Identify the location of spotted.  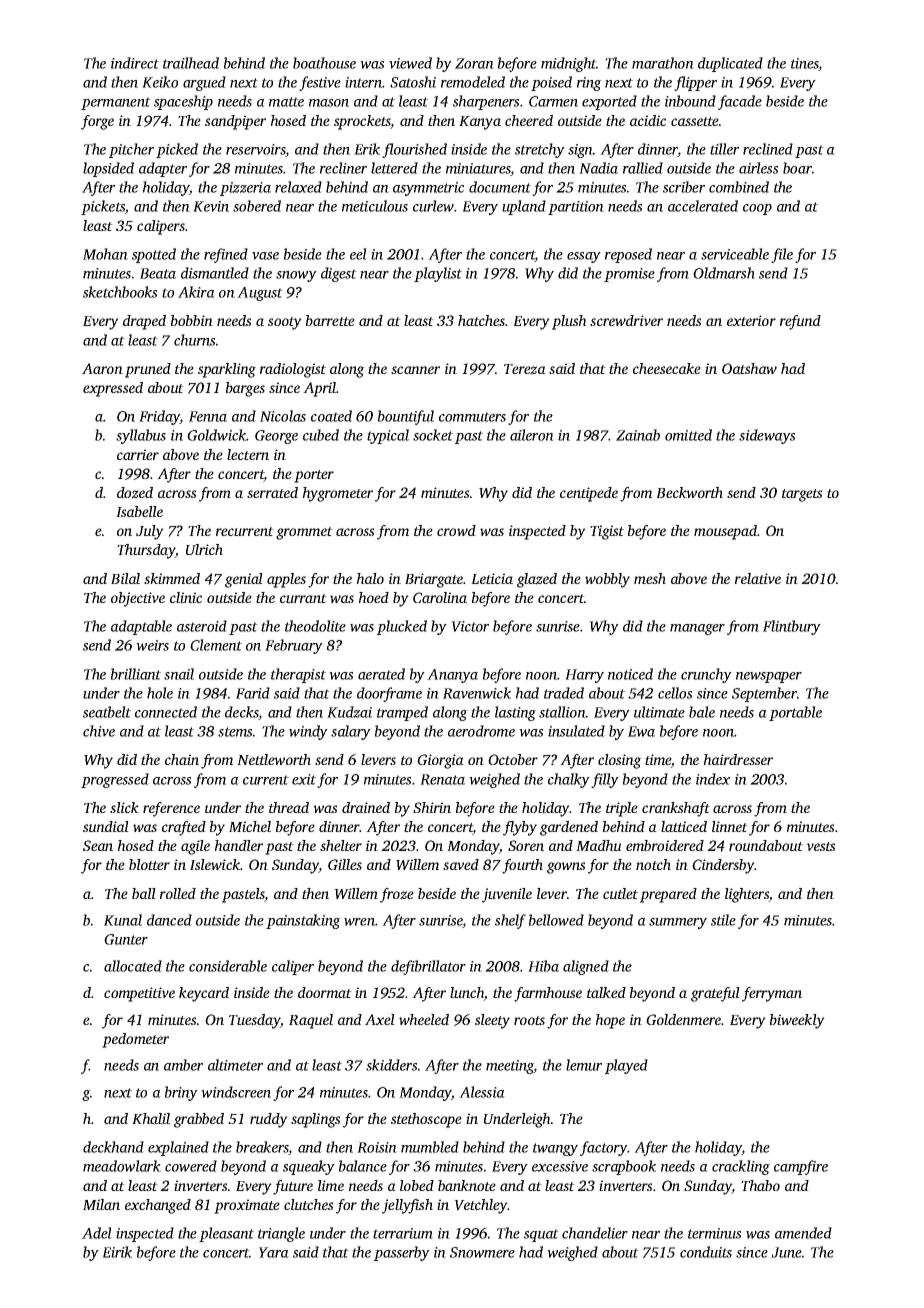
(154, 255).
